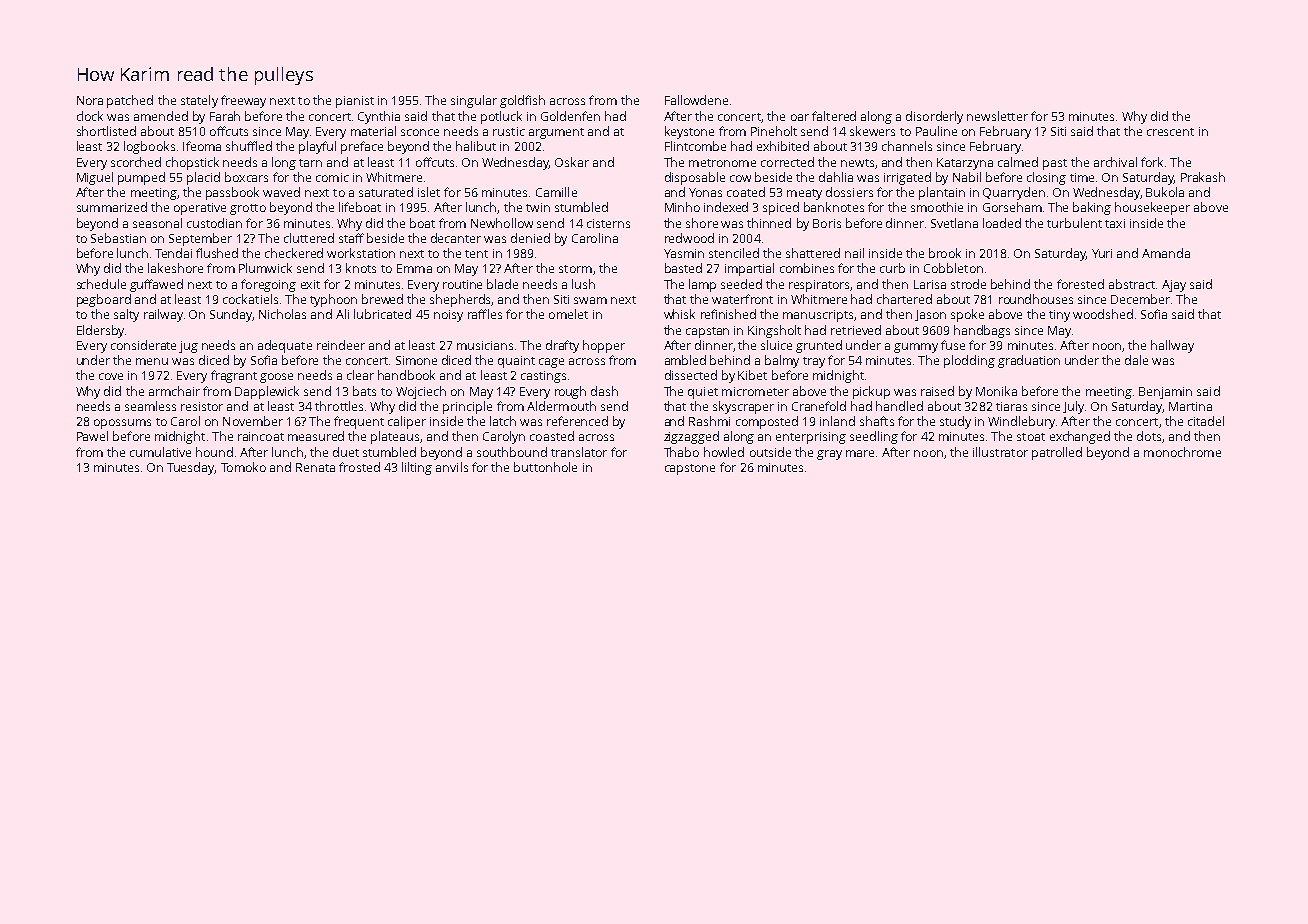 The image size is (1308, 924). Describe the element at coordinates (1165, 393) in the screenshot. I see `Benjamin` at that location.
